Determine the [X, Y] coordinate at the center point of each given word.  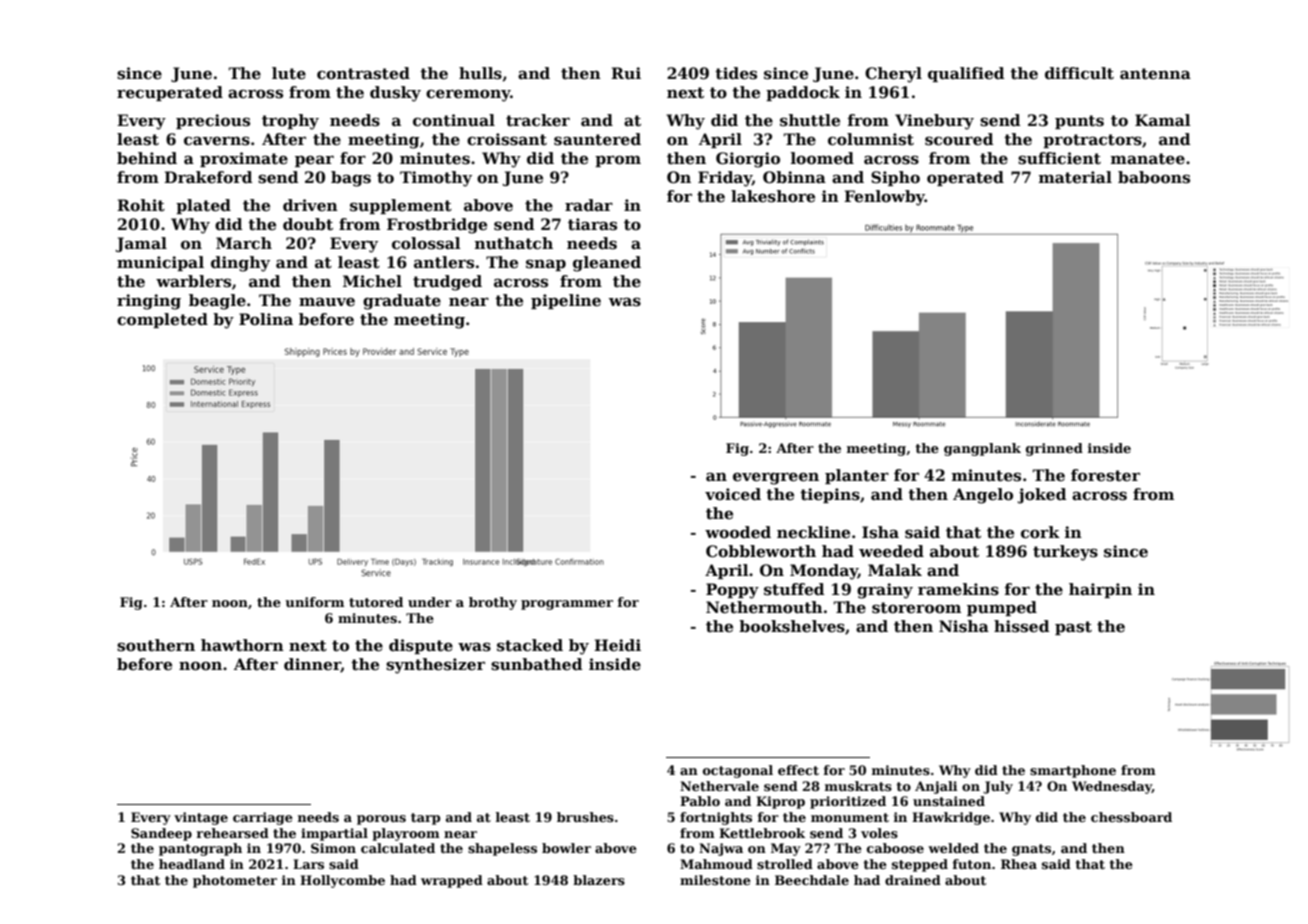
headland [192, 864]
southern [156, 645]
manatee [1148, 159]
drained [913, 880]
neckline [813, 532]
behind [147, 158]
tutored [376, 602]
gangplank [982, 449]
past [1073, 628]
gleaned [607, 264]
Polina [266, 319]
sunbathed [536, 664]
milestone [715, 880]
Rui [626, 73]
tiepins [830, 495]
